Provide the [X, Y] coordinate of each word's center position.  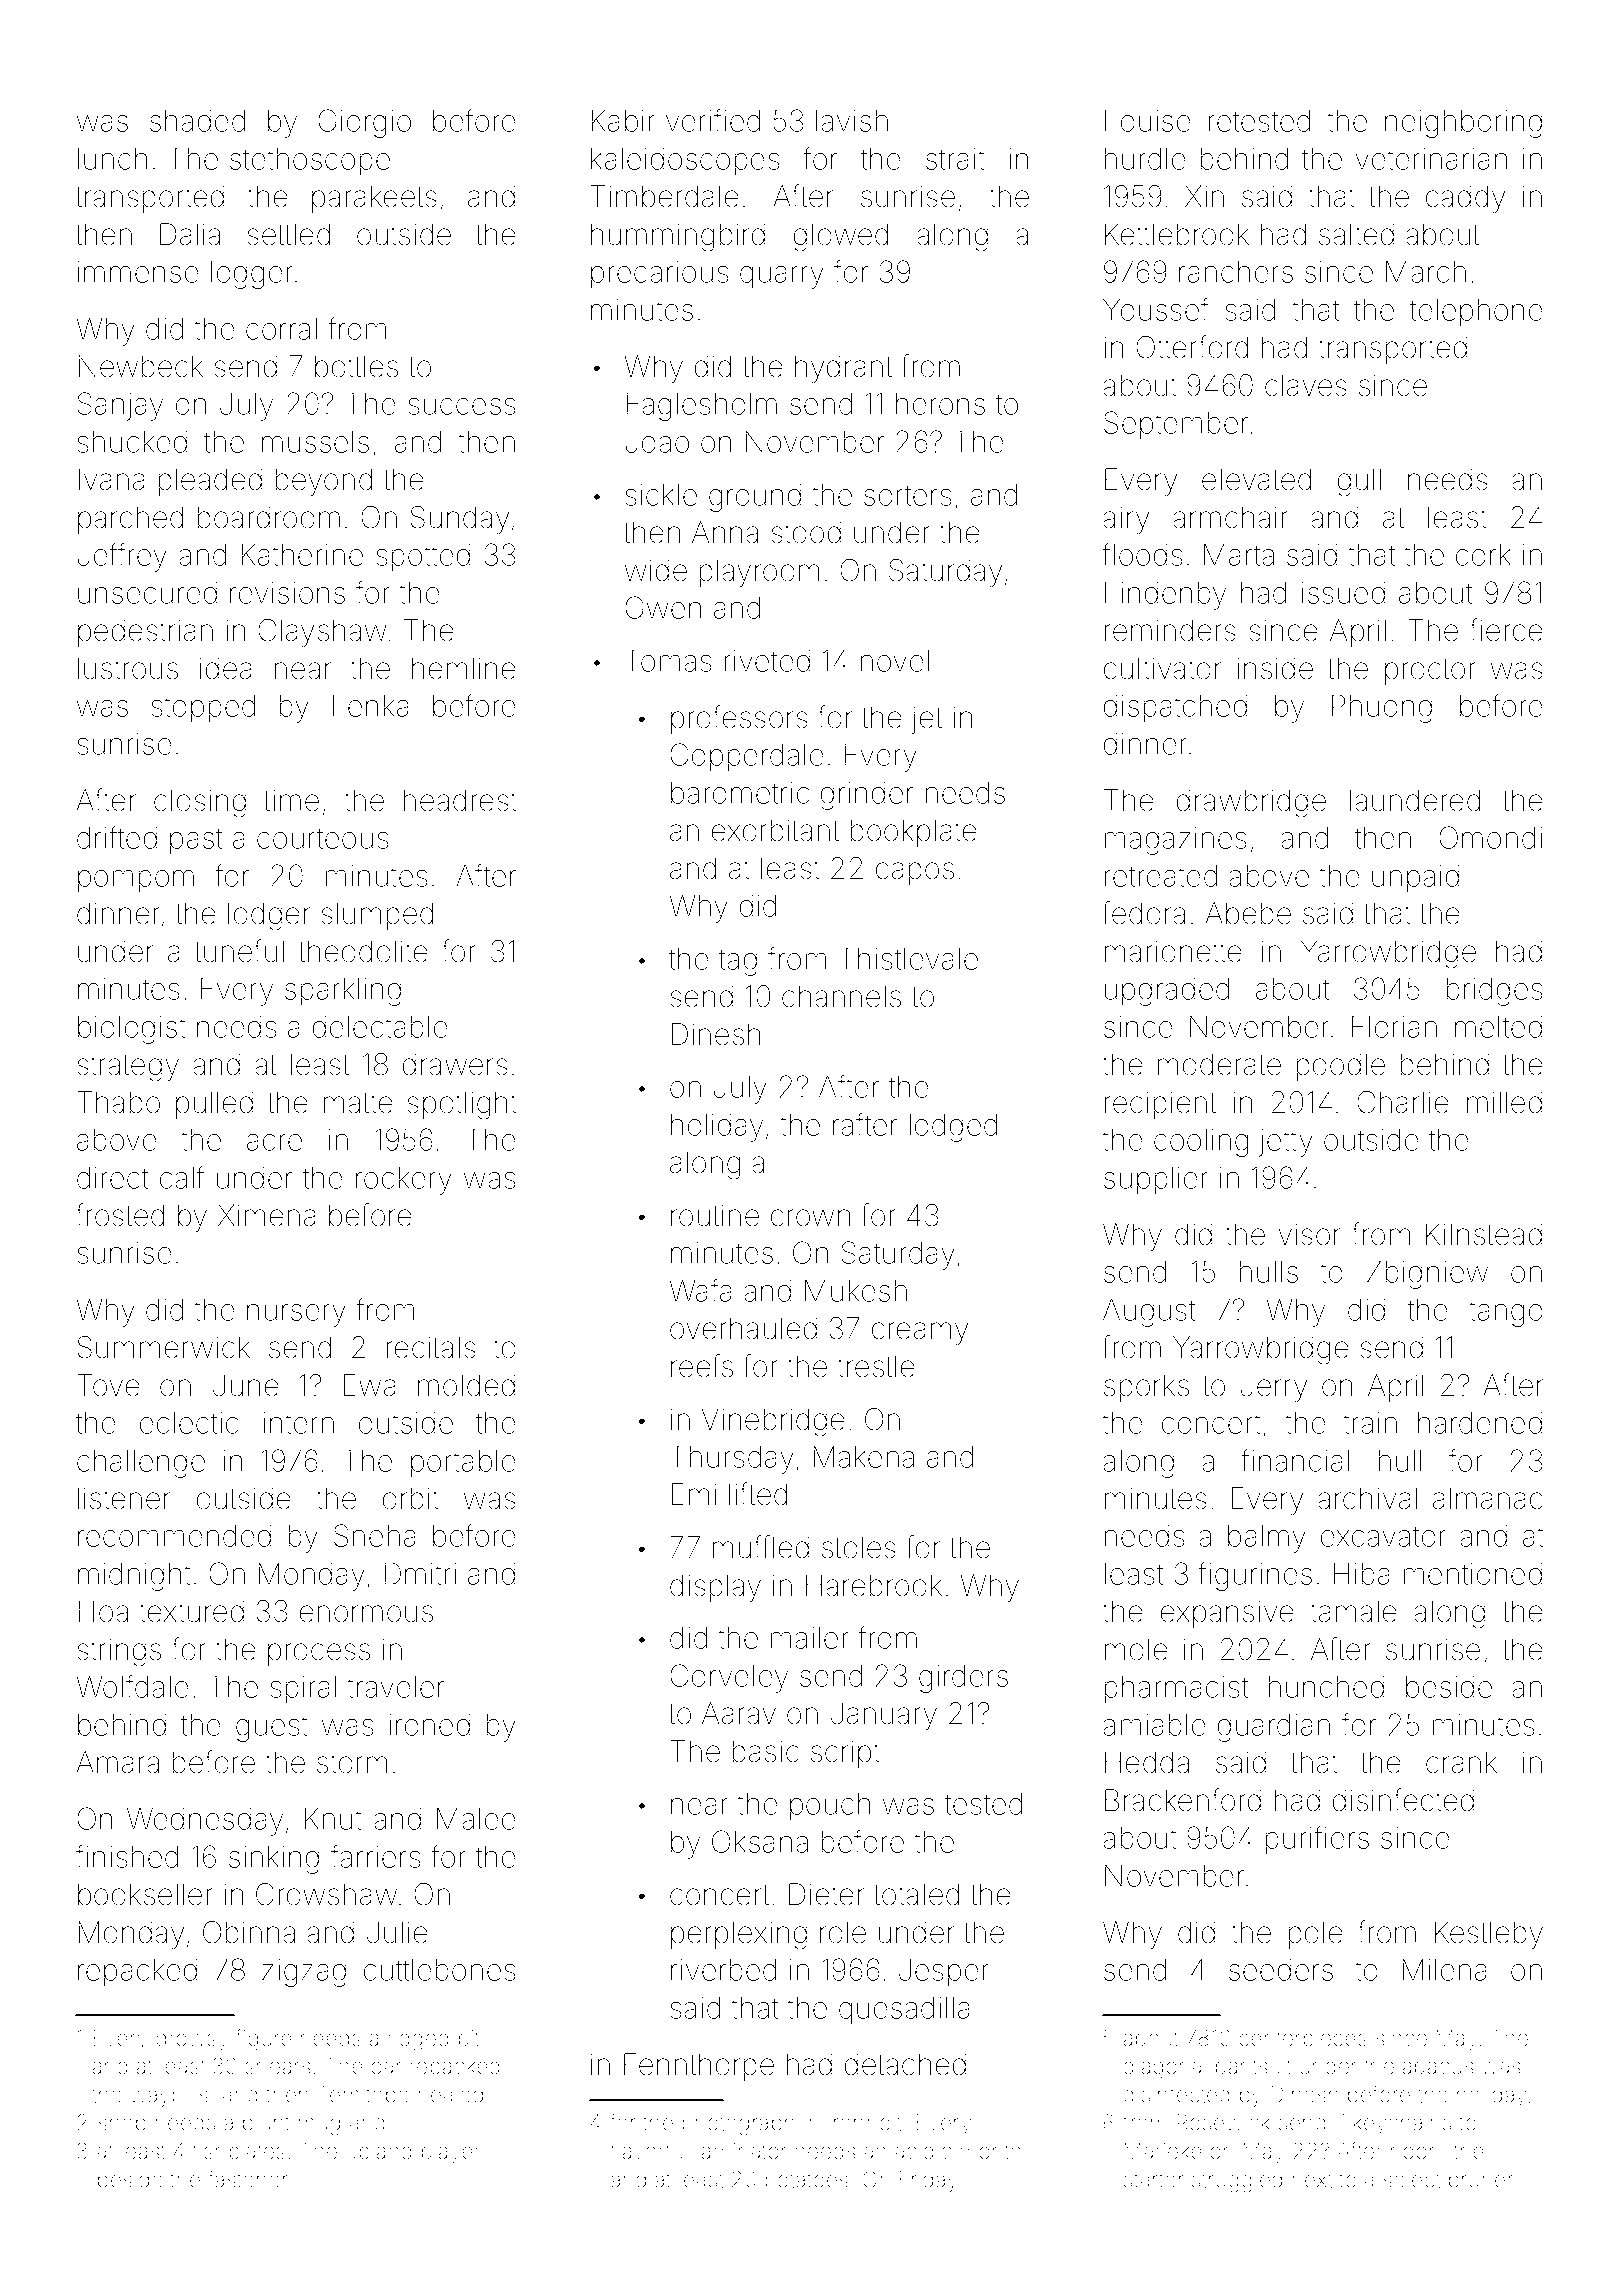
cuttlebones [440, 1970]
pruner [1481, 2183]
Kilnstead [1484, 1234]
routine [715, 1215]
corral [281, 329]
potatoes [806, 2182]
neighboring [1463, 124]
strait [955, 159]
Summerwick [164, 1347]
